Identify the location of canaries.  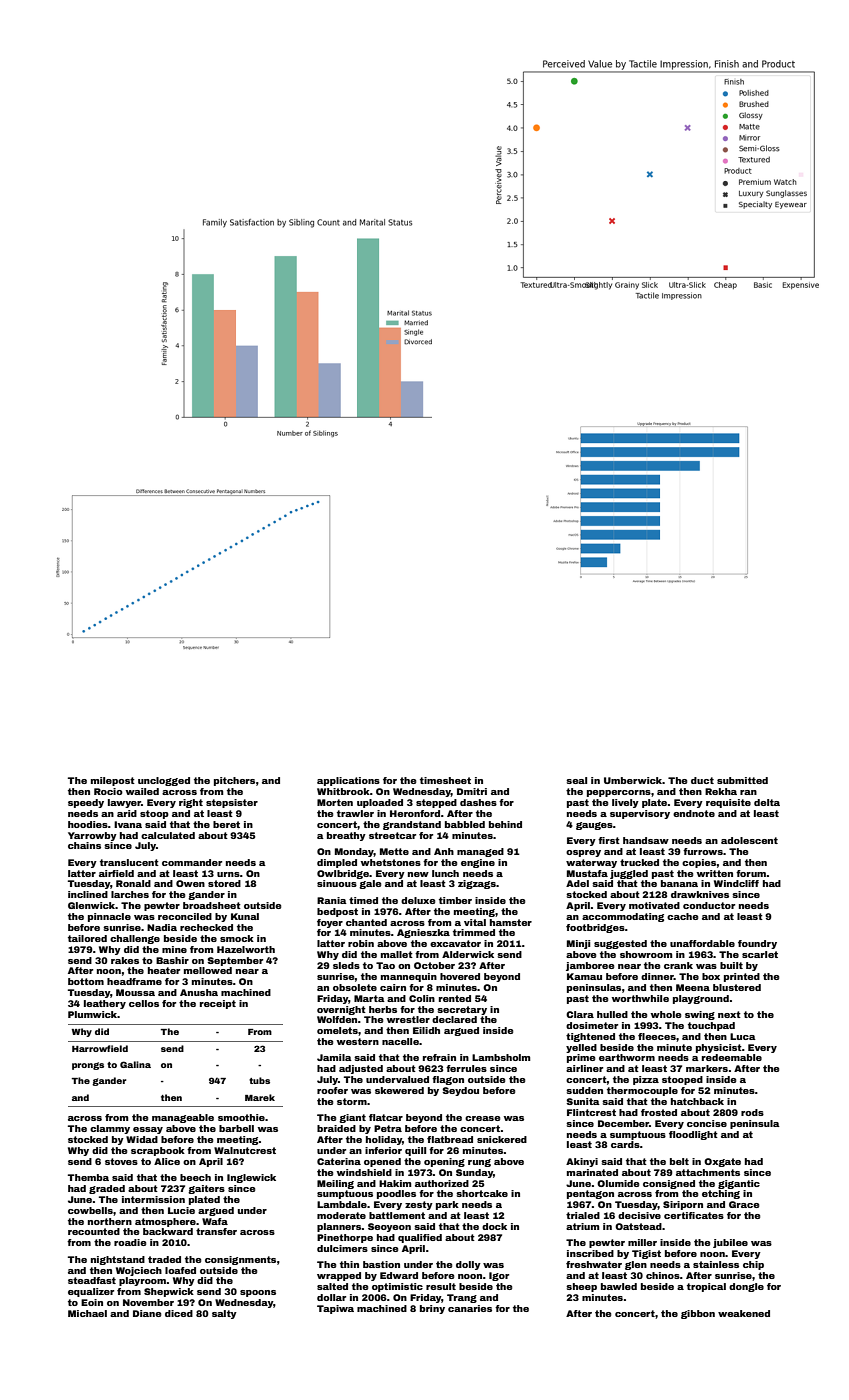
(470, 1308).
